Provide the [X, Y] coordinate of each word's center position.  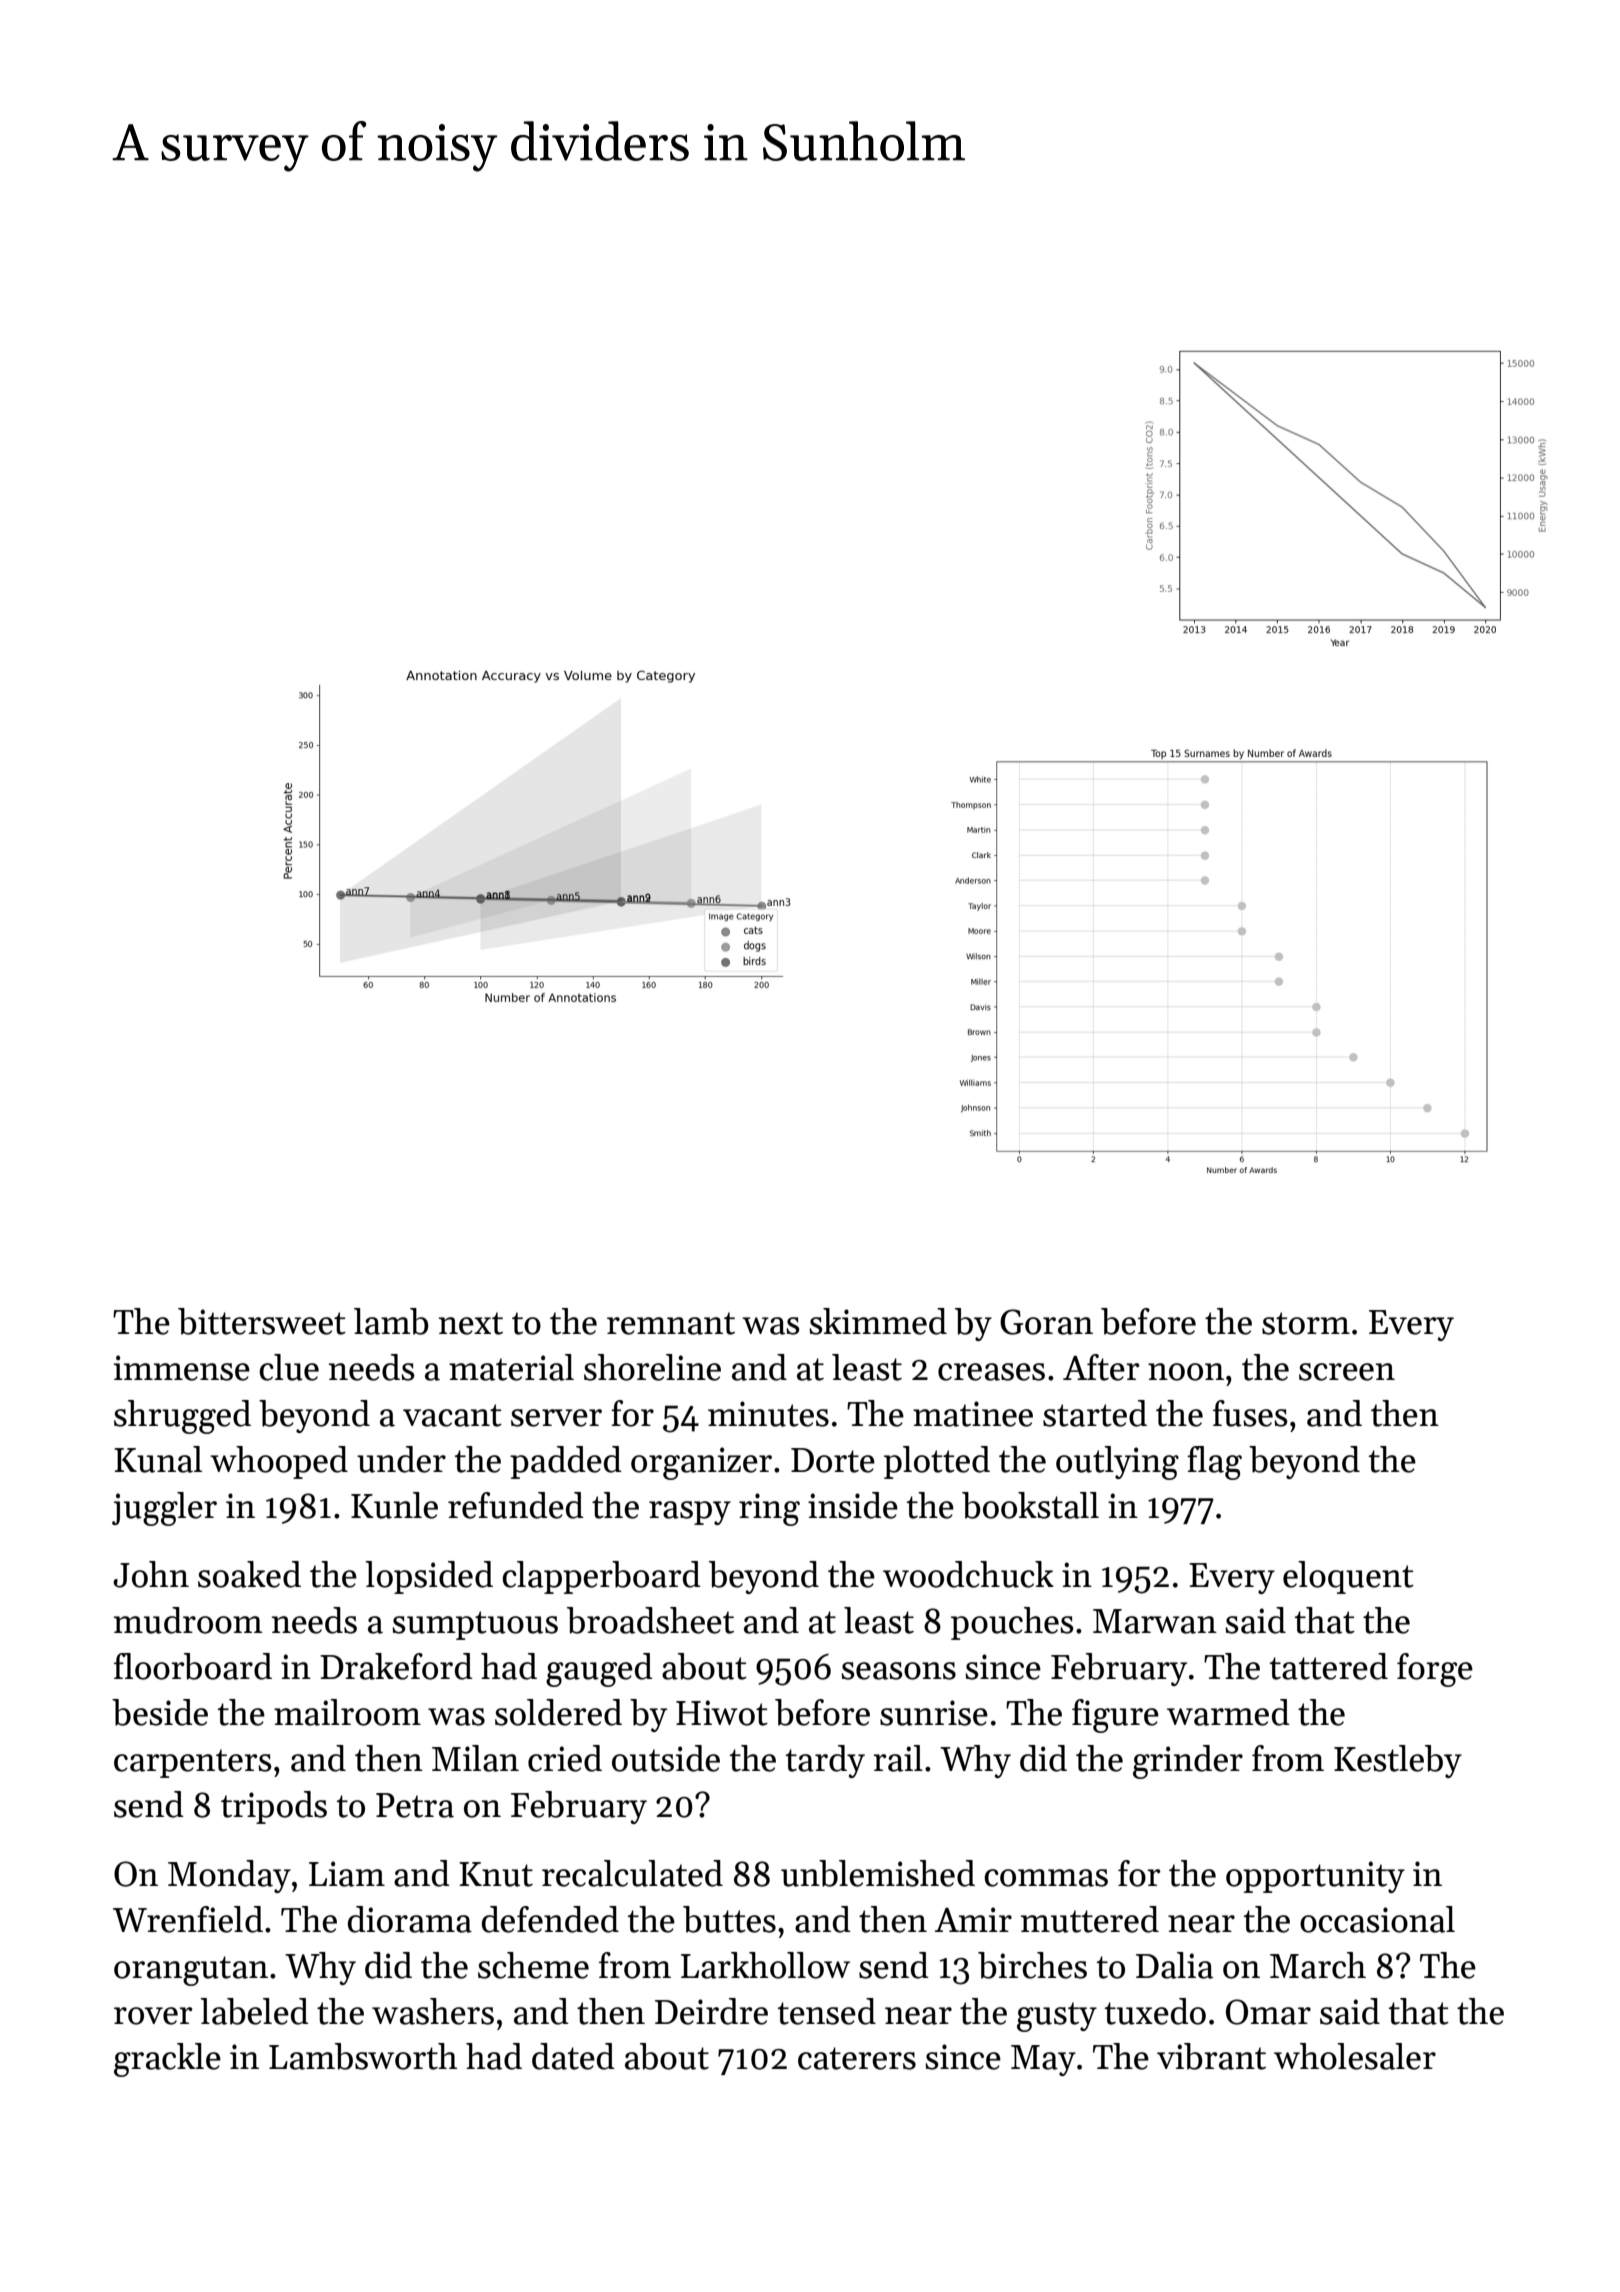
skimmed [878, 1321]
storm [1306, 1323]
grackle [167, 2060]
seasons [898, 1671]
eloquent [1348, 1577]
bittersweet [262, 1321]
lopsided [429, 1577]
